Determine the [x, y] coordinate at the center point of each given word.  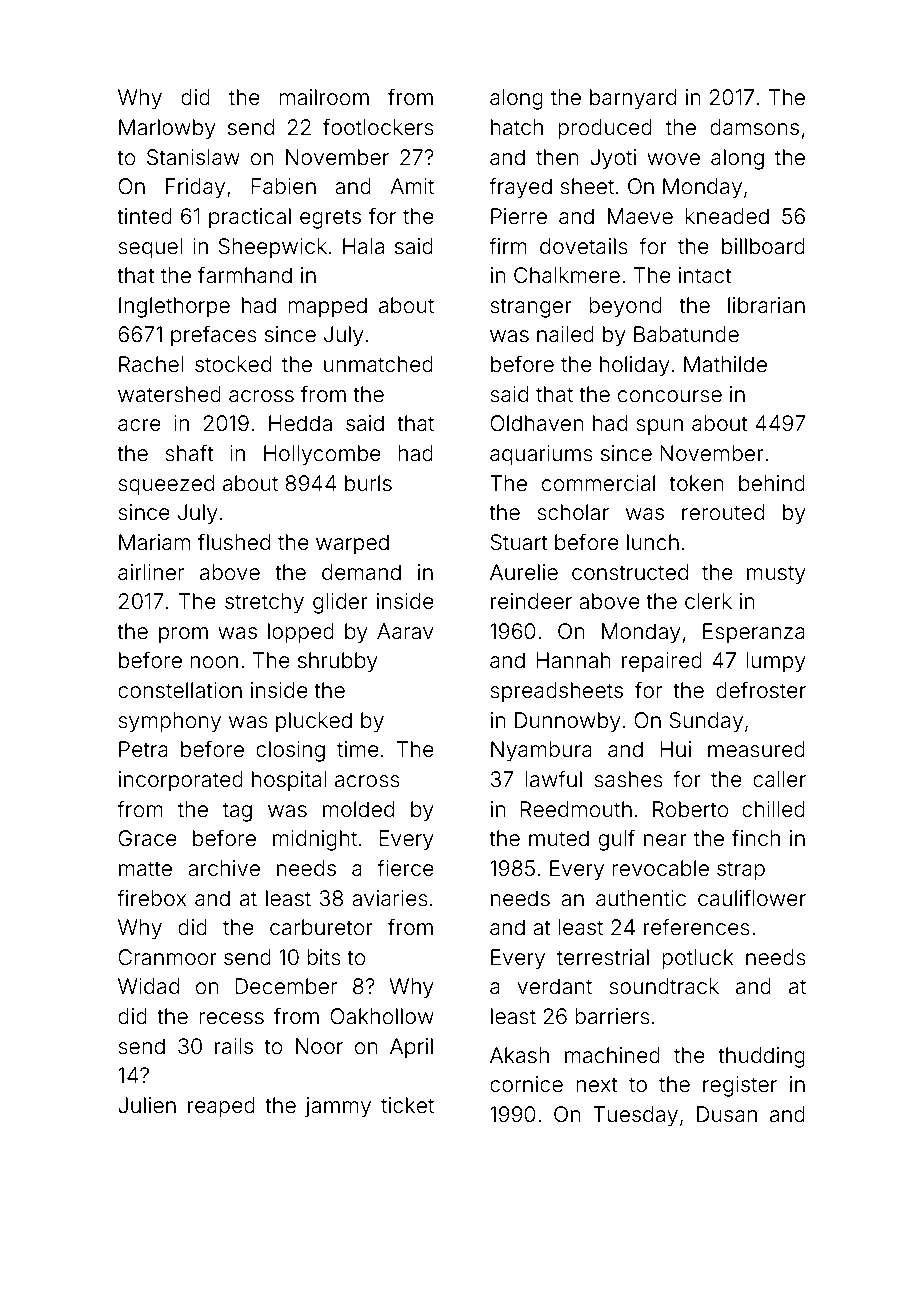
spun [659, 427]
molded [358, 809]
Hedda [300, 423]
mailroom [324, 97]
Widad [148, 986]
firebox [151, 898]
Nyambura [541, 751]
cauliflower [752, 898]
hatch [517, 127]
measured [756, 749]
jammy [338, 1107]
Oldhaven [537, 423]
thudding [761, 1057]
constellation [180, 690]
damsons [754, 127]
